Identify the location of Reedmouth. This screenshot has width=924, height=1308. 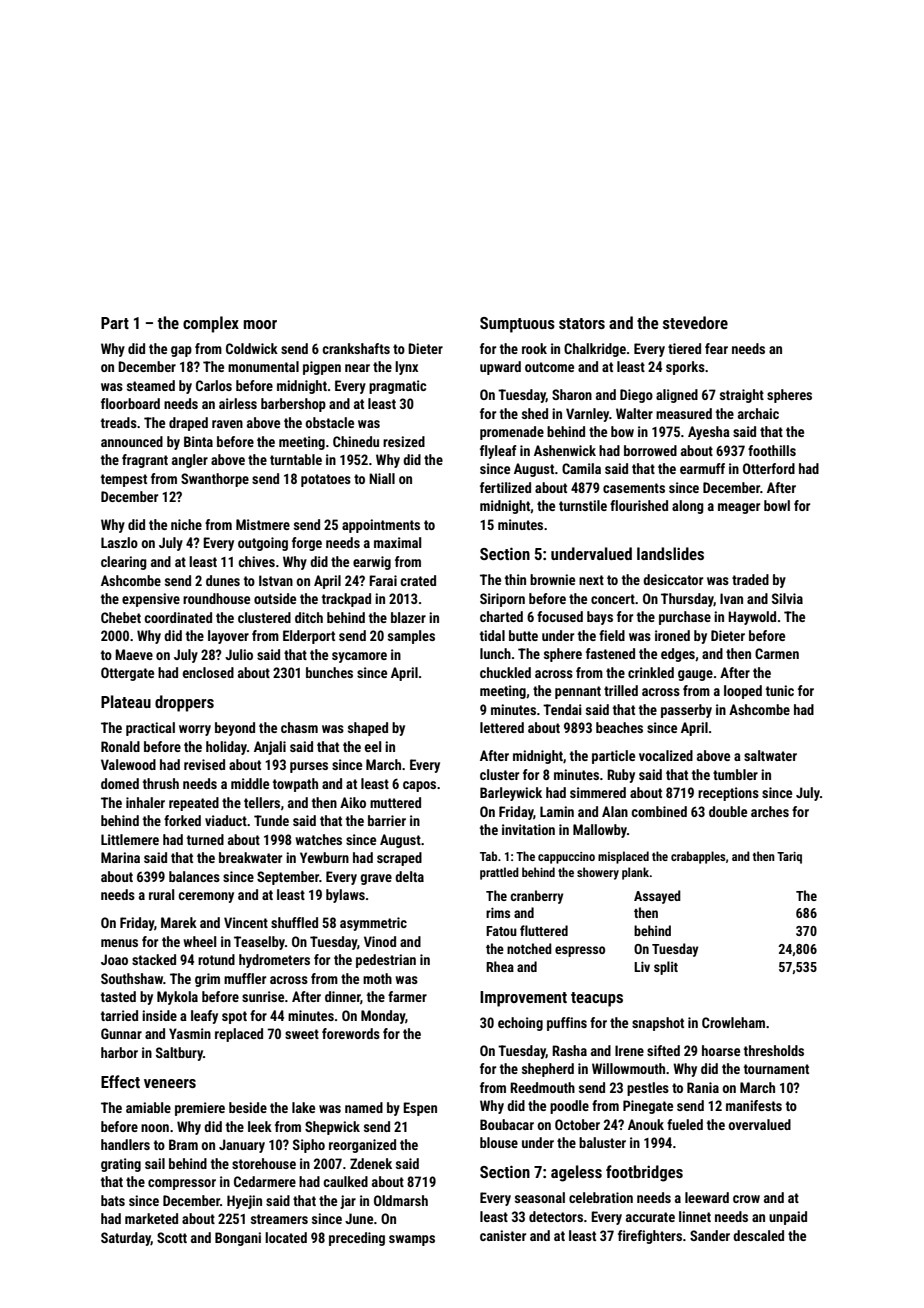
(542, 1087).
